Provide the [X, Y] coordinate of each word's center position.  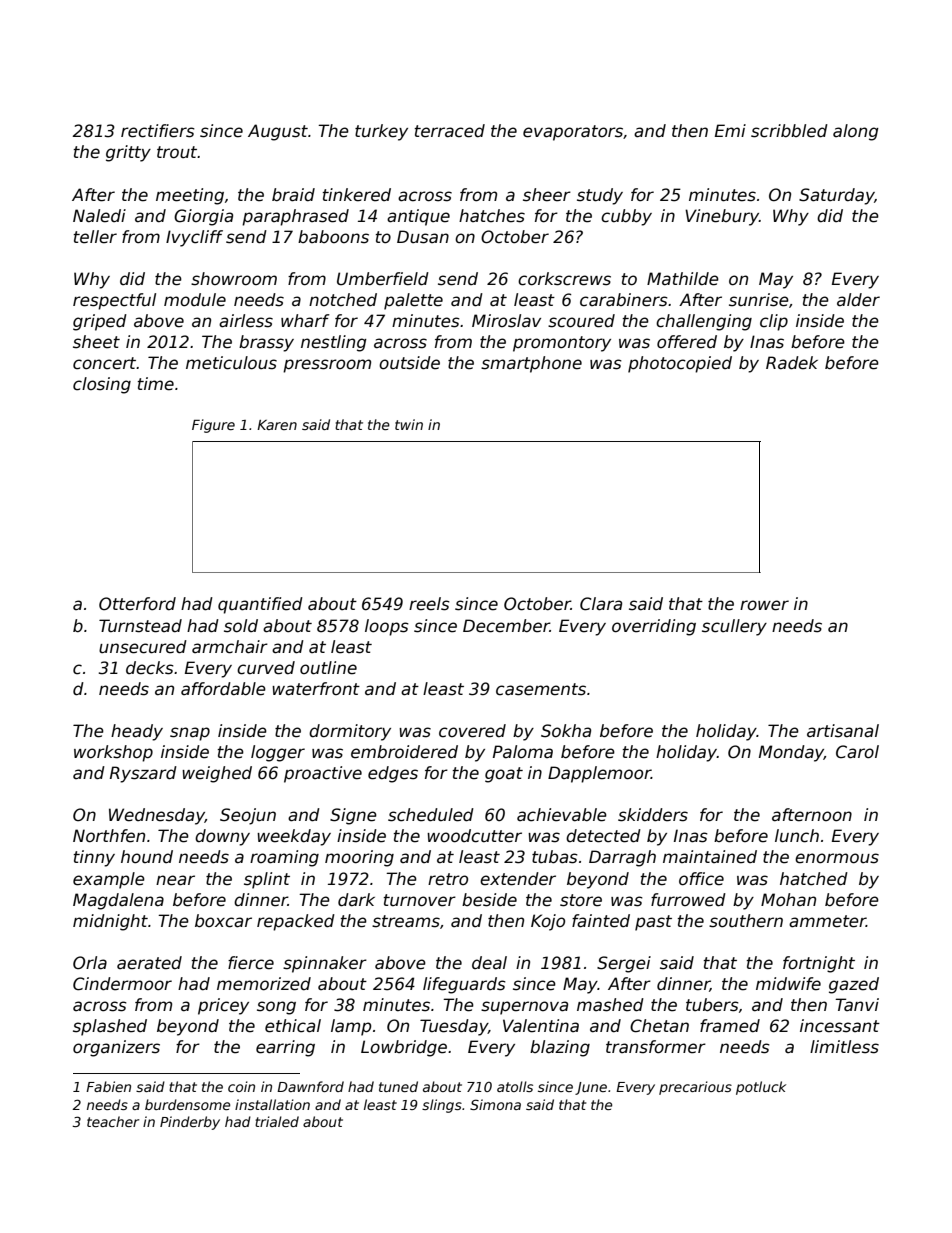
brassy [266, 343]
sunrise [759, 300]
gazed [854, 985]
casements [541, 689]
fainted [601, 921]
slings [442, 1106]
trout [177, 152]
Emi [730, 130]
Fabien [108, 1086]
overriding [654, 627]
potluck [761, 1088]
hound [147, 857]
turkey [381, 132]
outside [409, 363]
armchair [230, 647]
